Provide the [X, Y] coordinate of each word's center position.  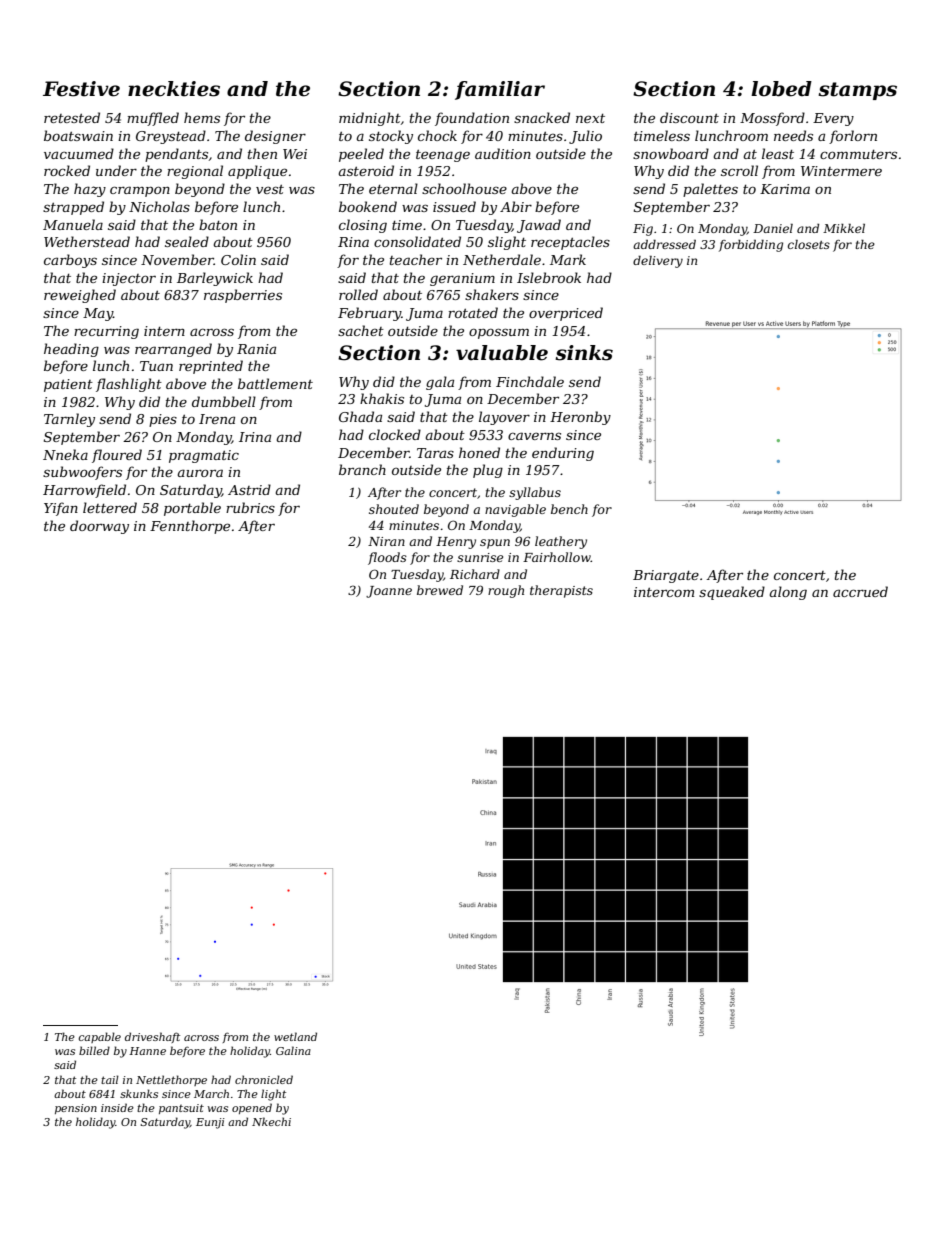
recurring [106, 332]
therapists [561, 591]
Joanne [389, 592]
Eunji [210, 1123]
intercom [664, 592]
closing [363, 226]
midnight [370, 119]
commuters [858, 154]
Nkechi [271, 1121]
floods [387, 558]
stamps [857, 91]
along [788, 593]
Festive [81, 89]
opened [252, 1108]
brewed [440, 590]
